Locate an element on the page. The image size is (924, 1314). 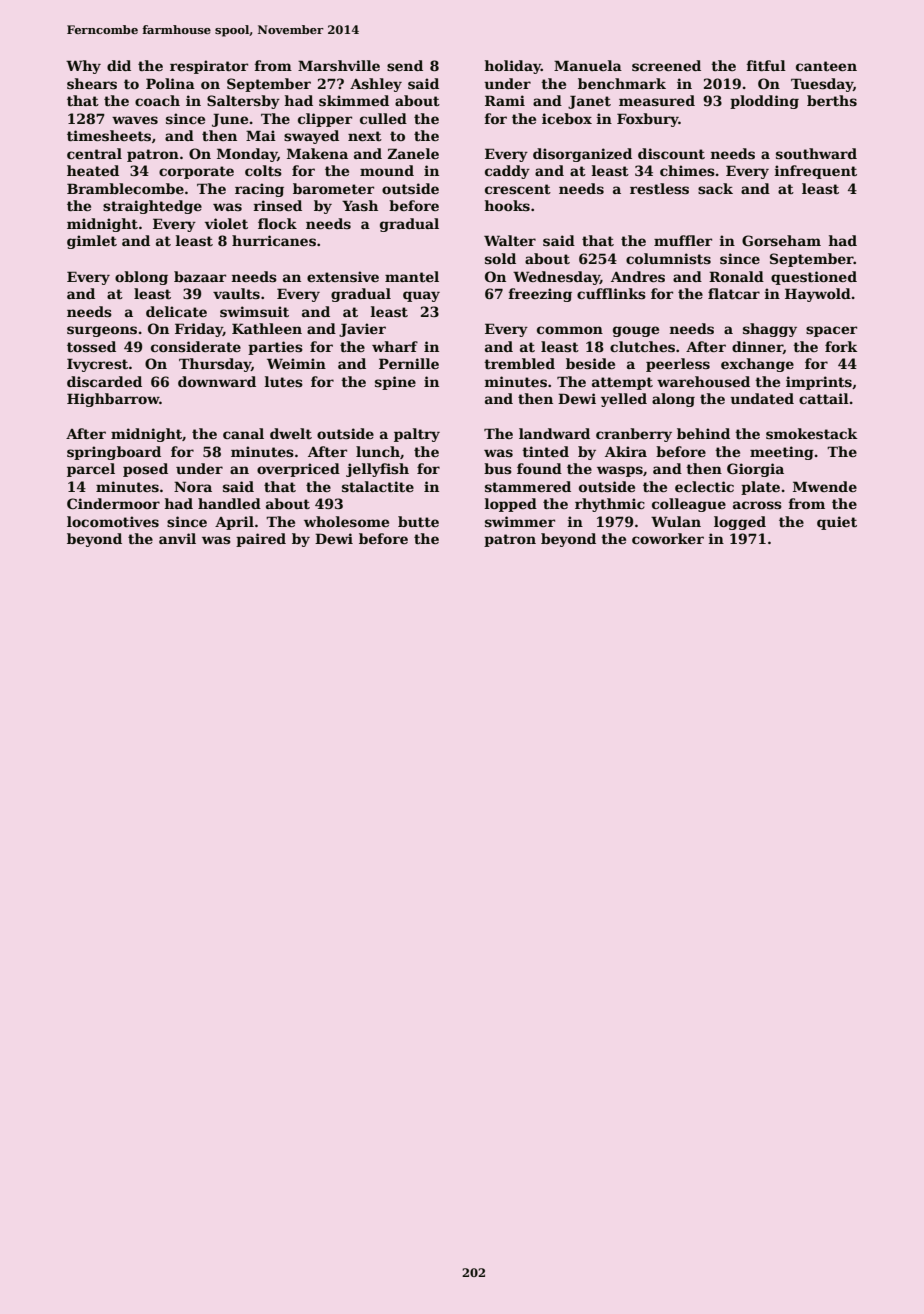
locomotives is located at coordinates (113, 521).
